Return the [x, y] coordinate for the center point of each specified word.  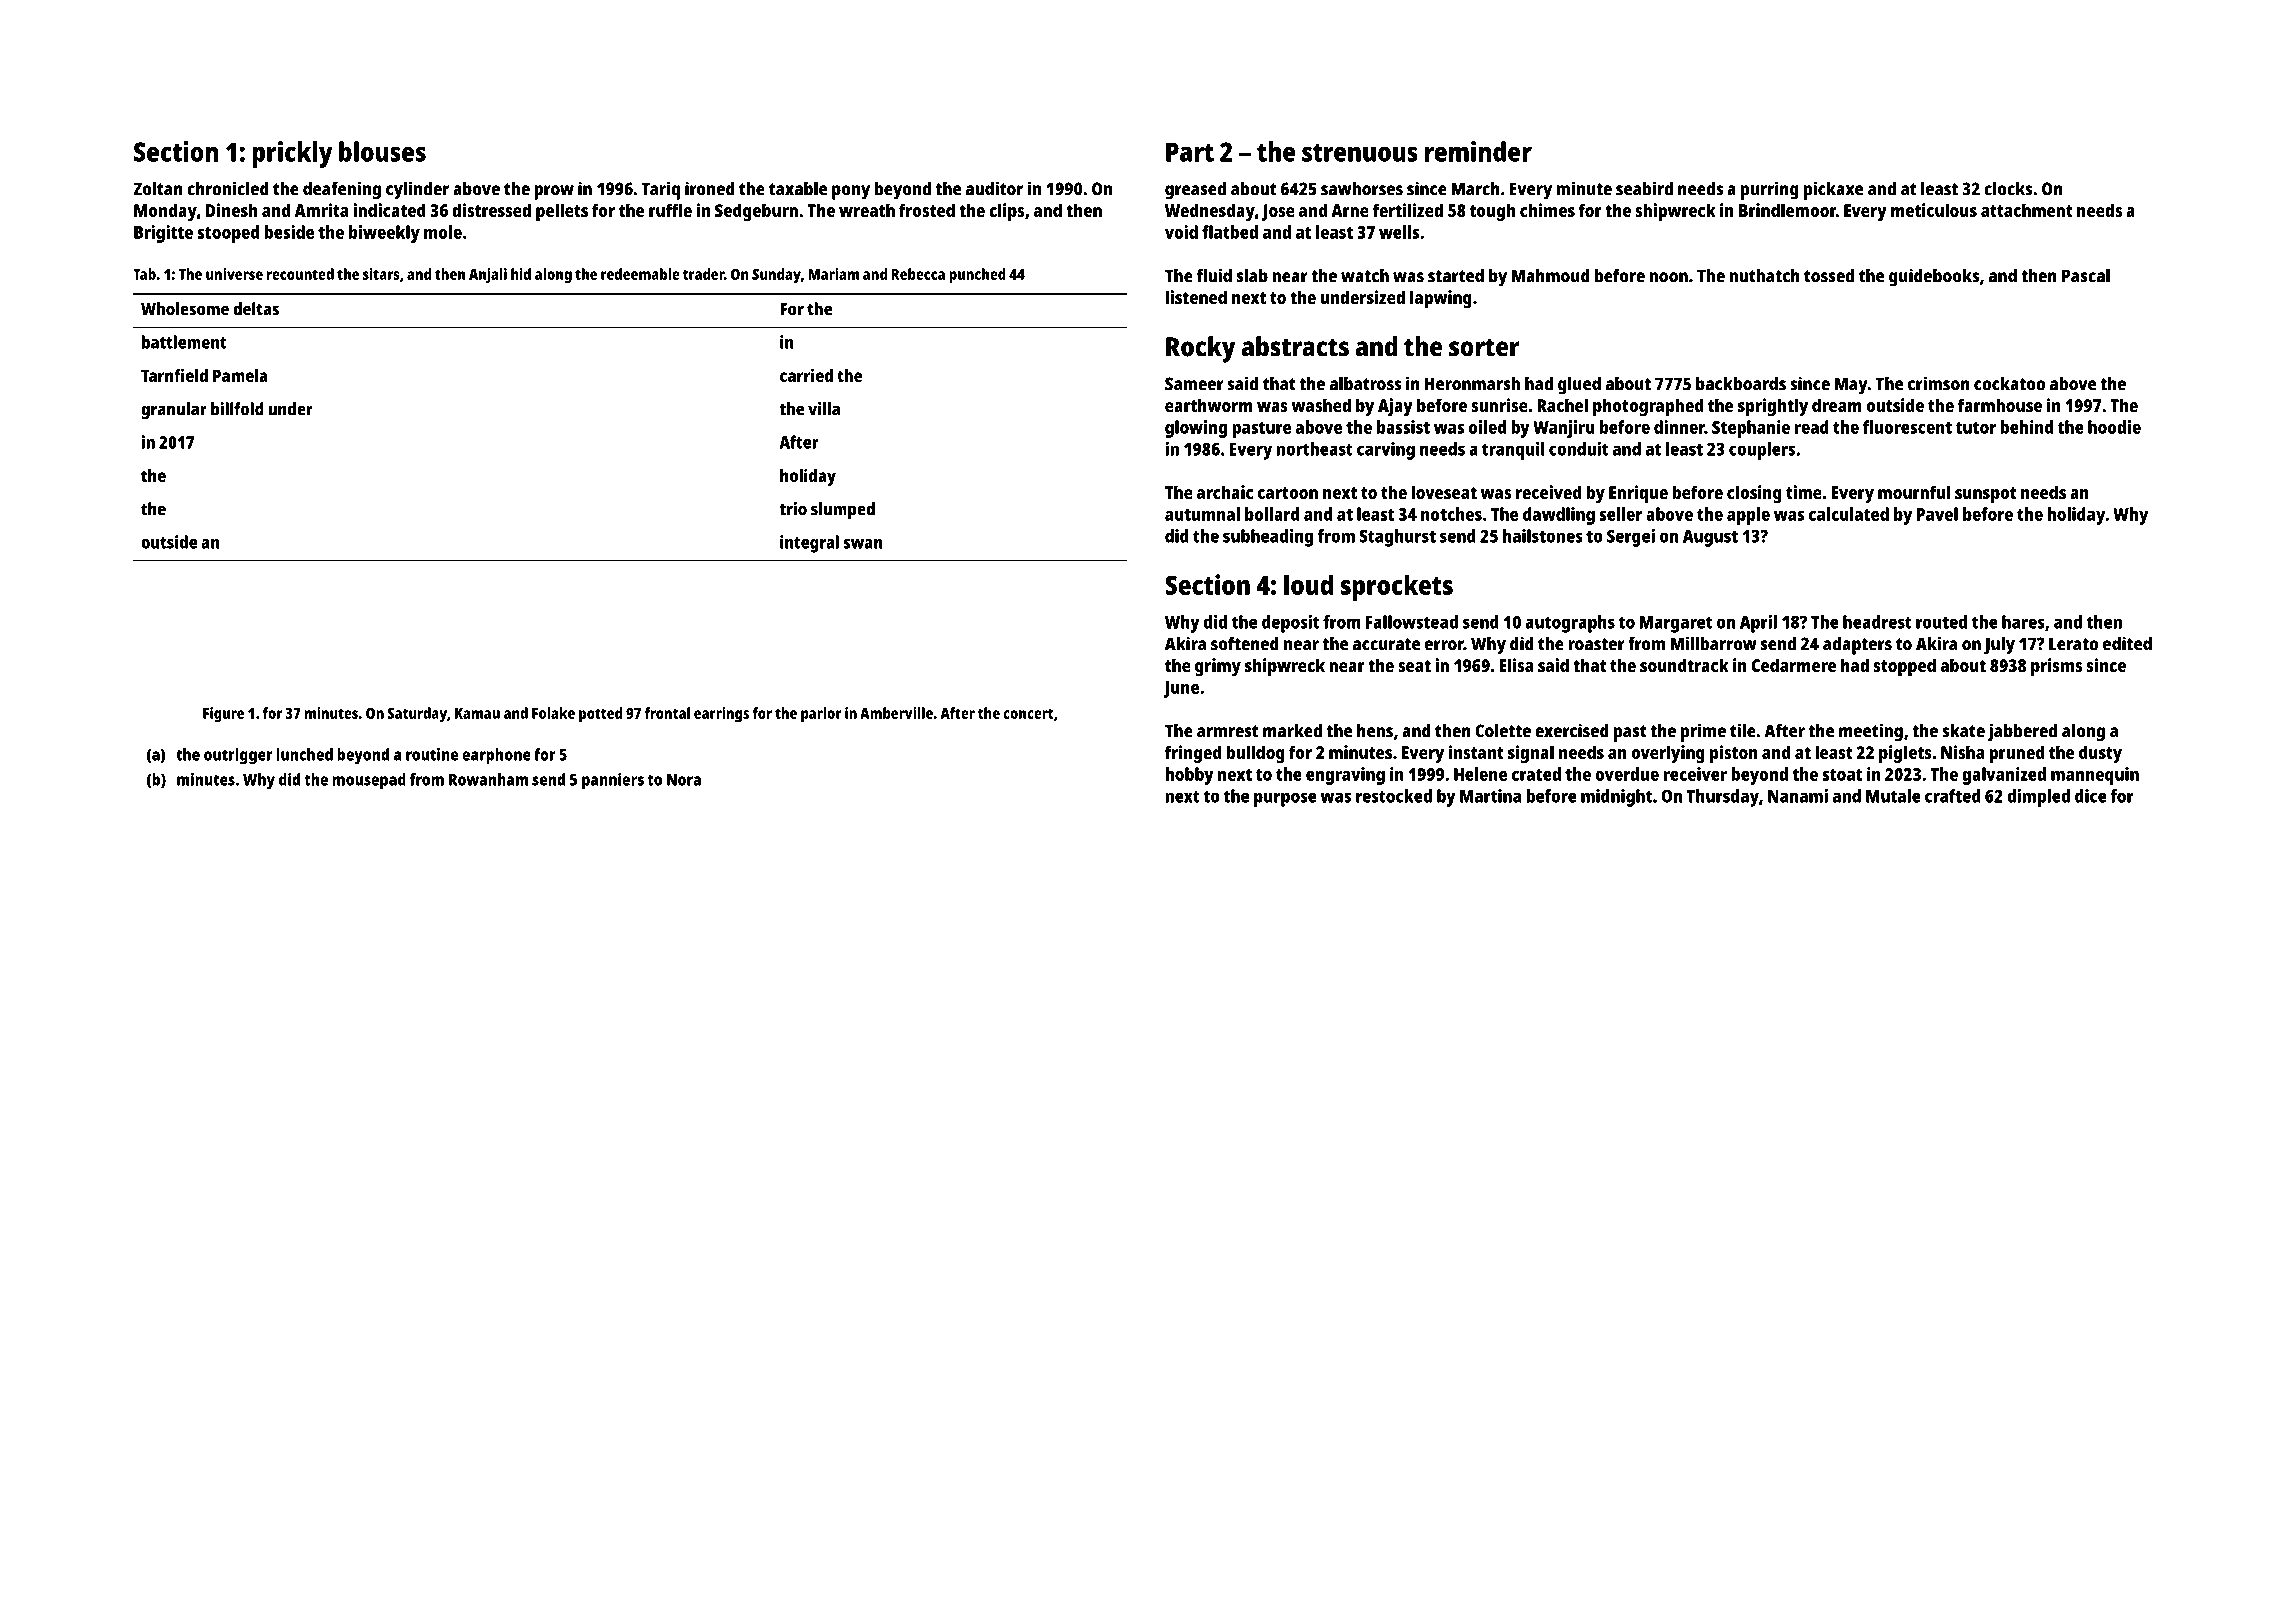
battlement [184, 342]
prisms [2056, 667]
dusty [2100, 754]
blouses [382, 151]
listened [1196, 297]
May [1851, 386]
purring [1770, 190]
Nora [684, 780]
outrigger [238, 756]
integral [809, 544]
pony [851, 192]
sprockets [1397, 587]
